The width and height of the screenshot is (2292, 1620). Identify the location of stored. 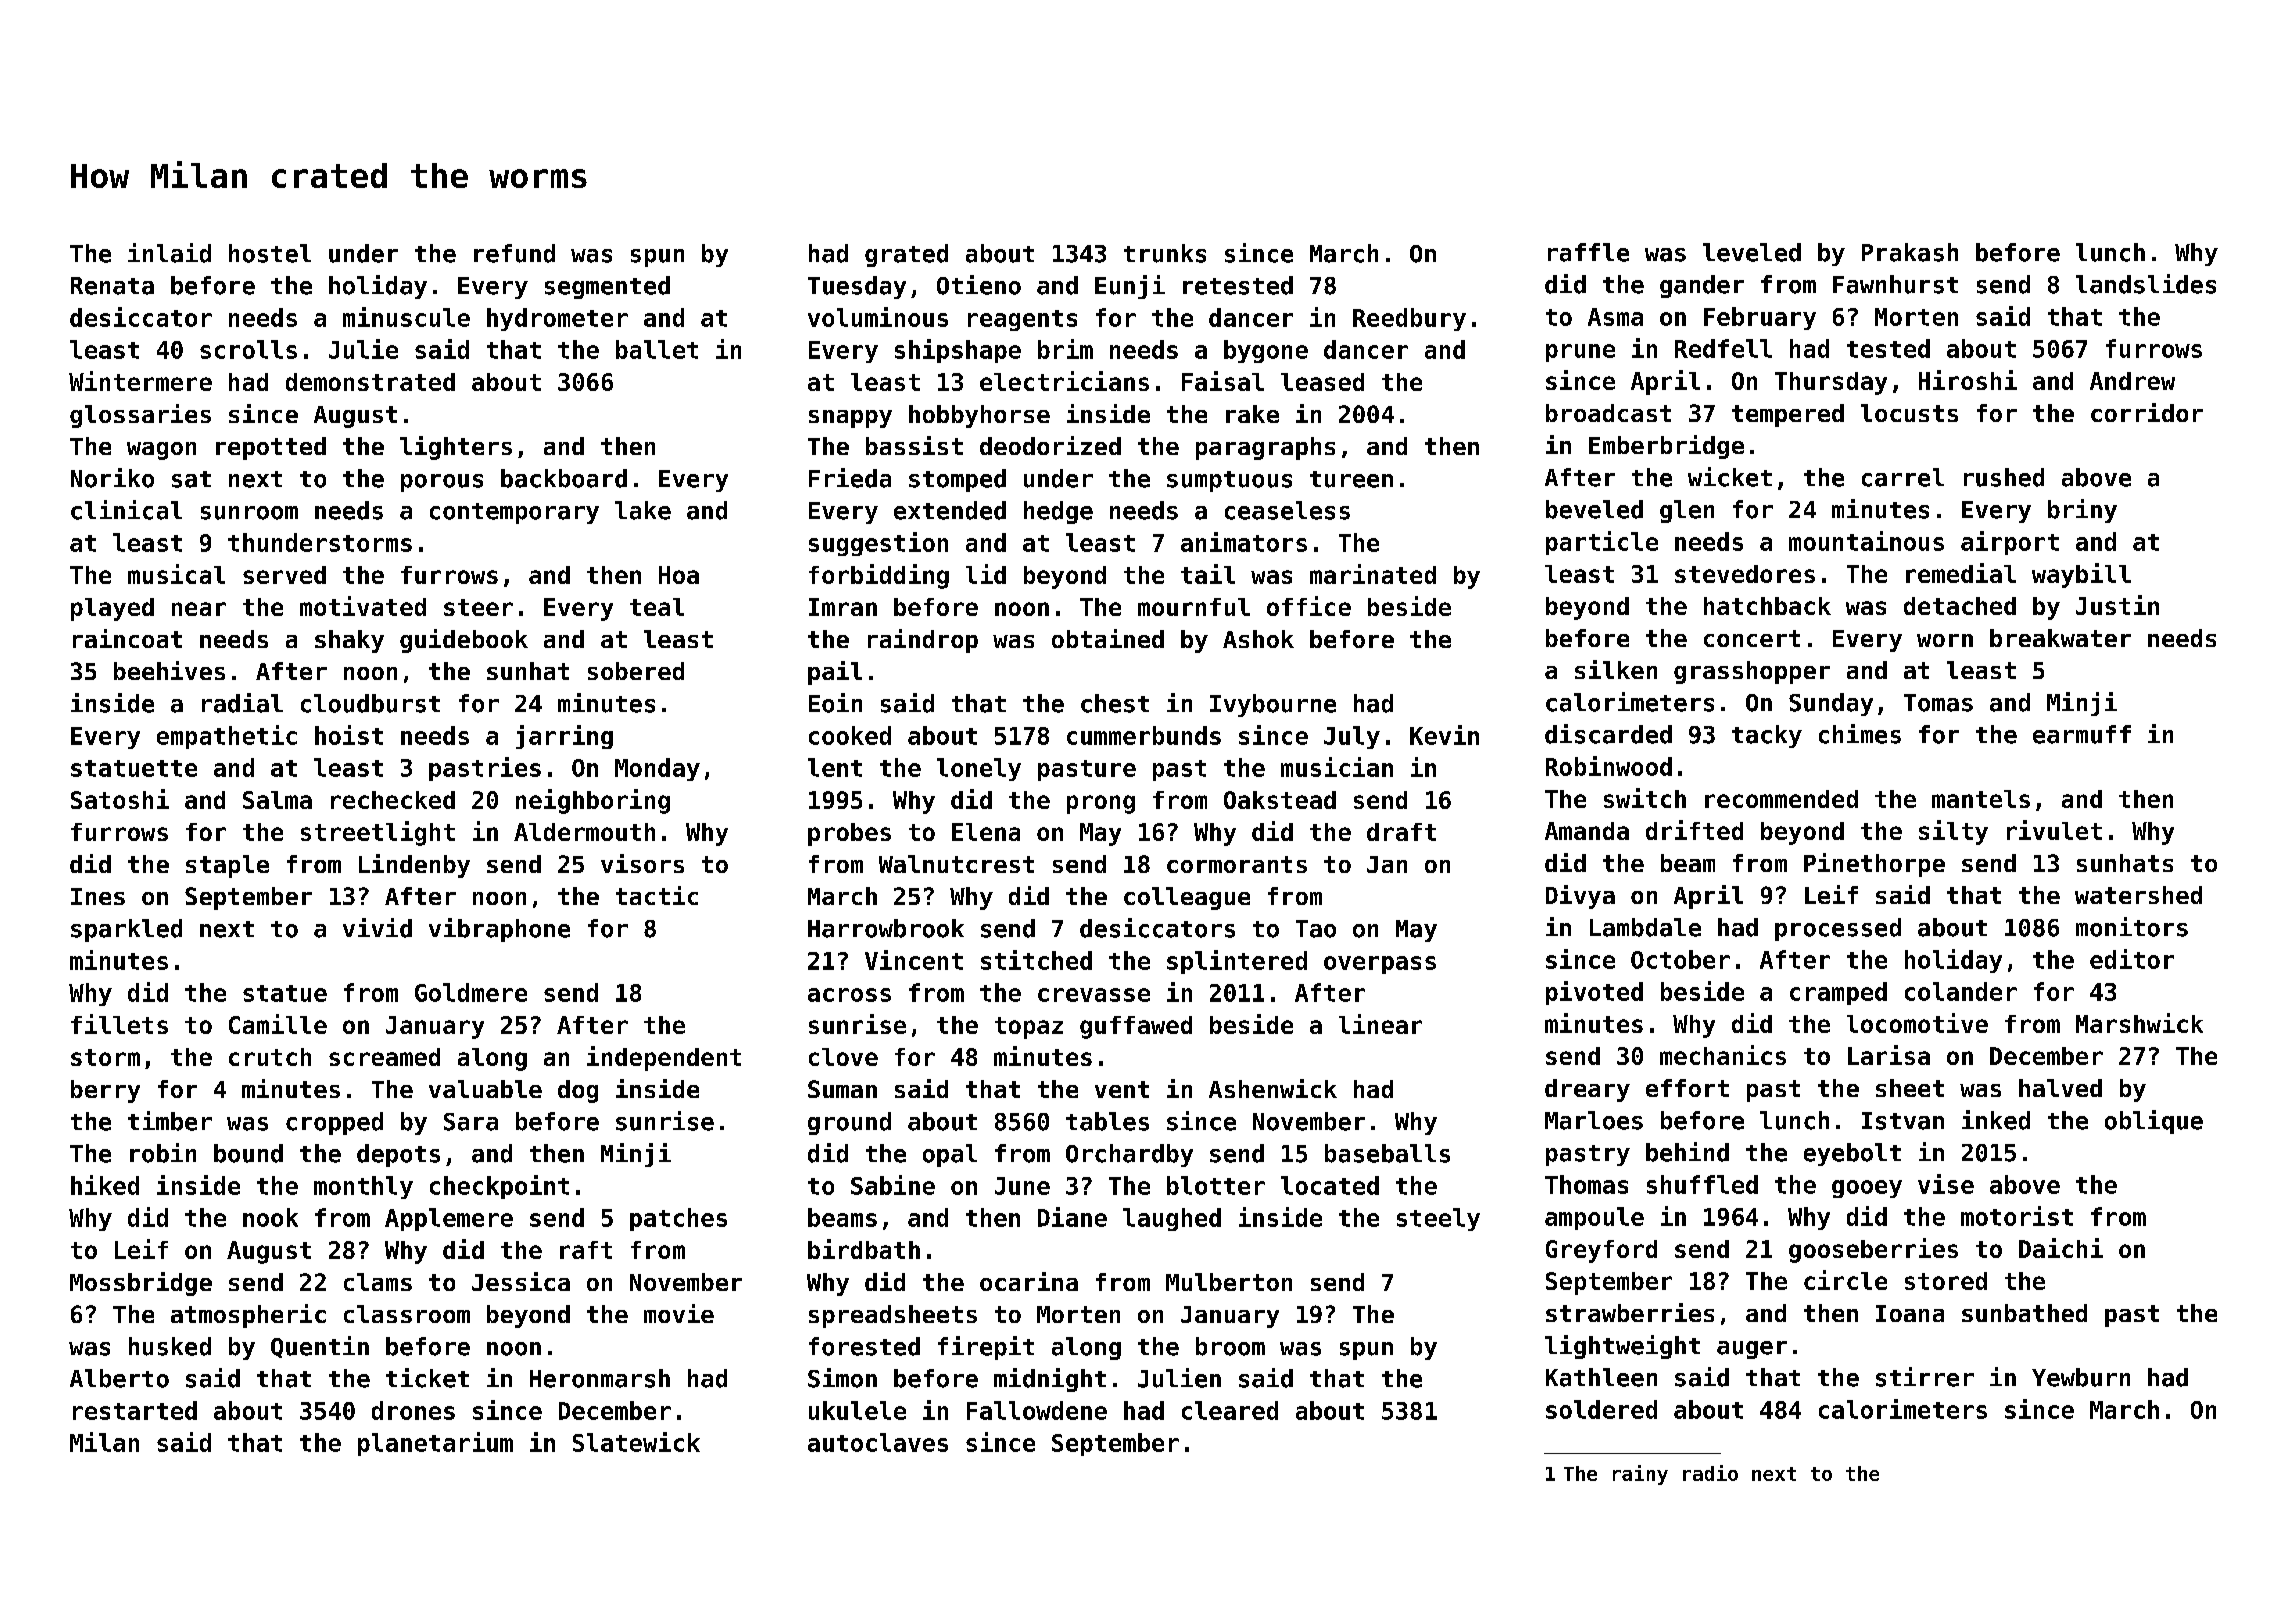
(1946, 1281).
